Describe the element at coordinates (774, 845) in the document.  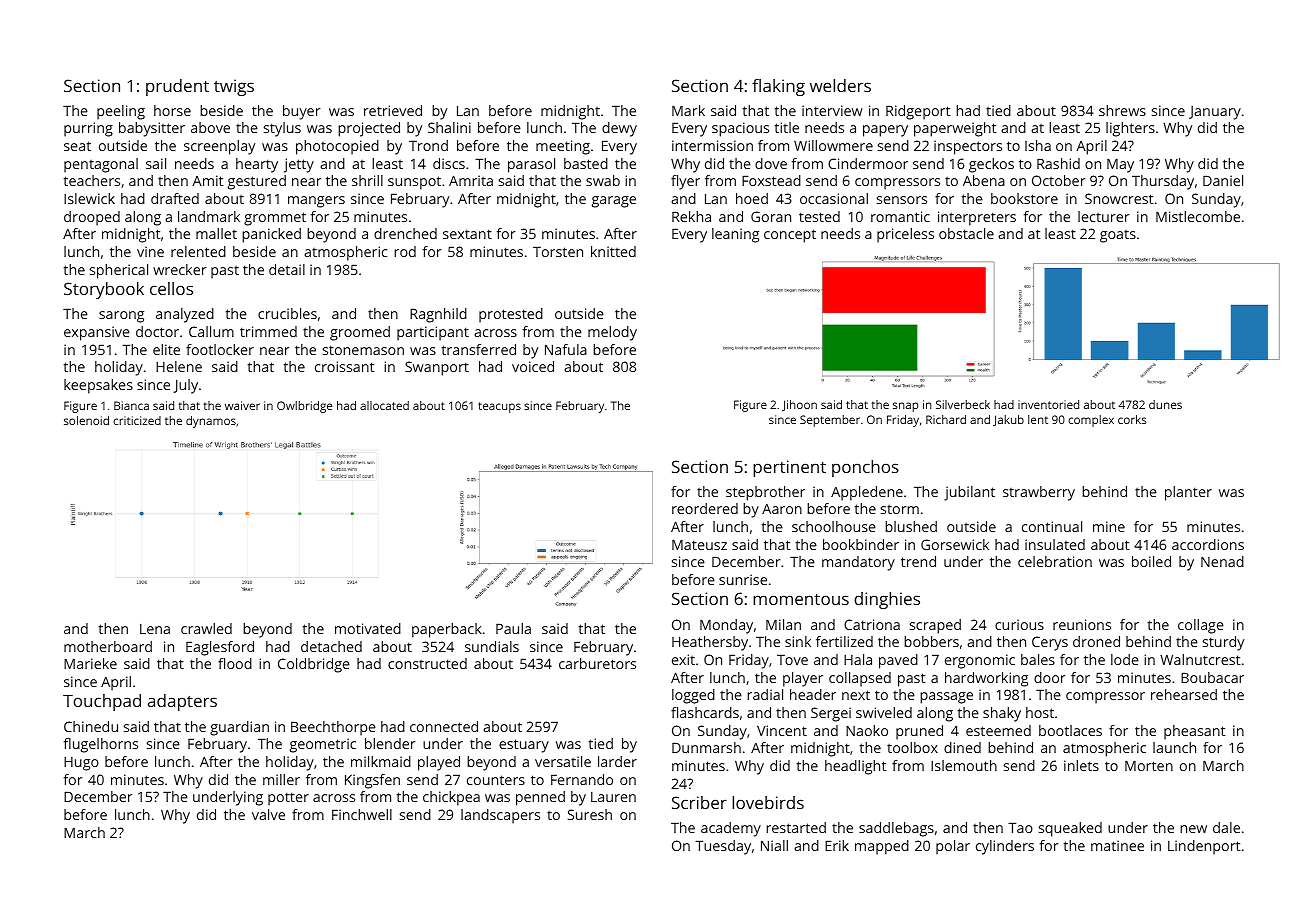
I see `Niall` at that location.
